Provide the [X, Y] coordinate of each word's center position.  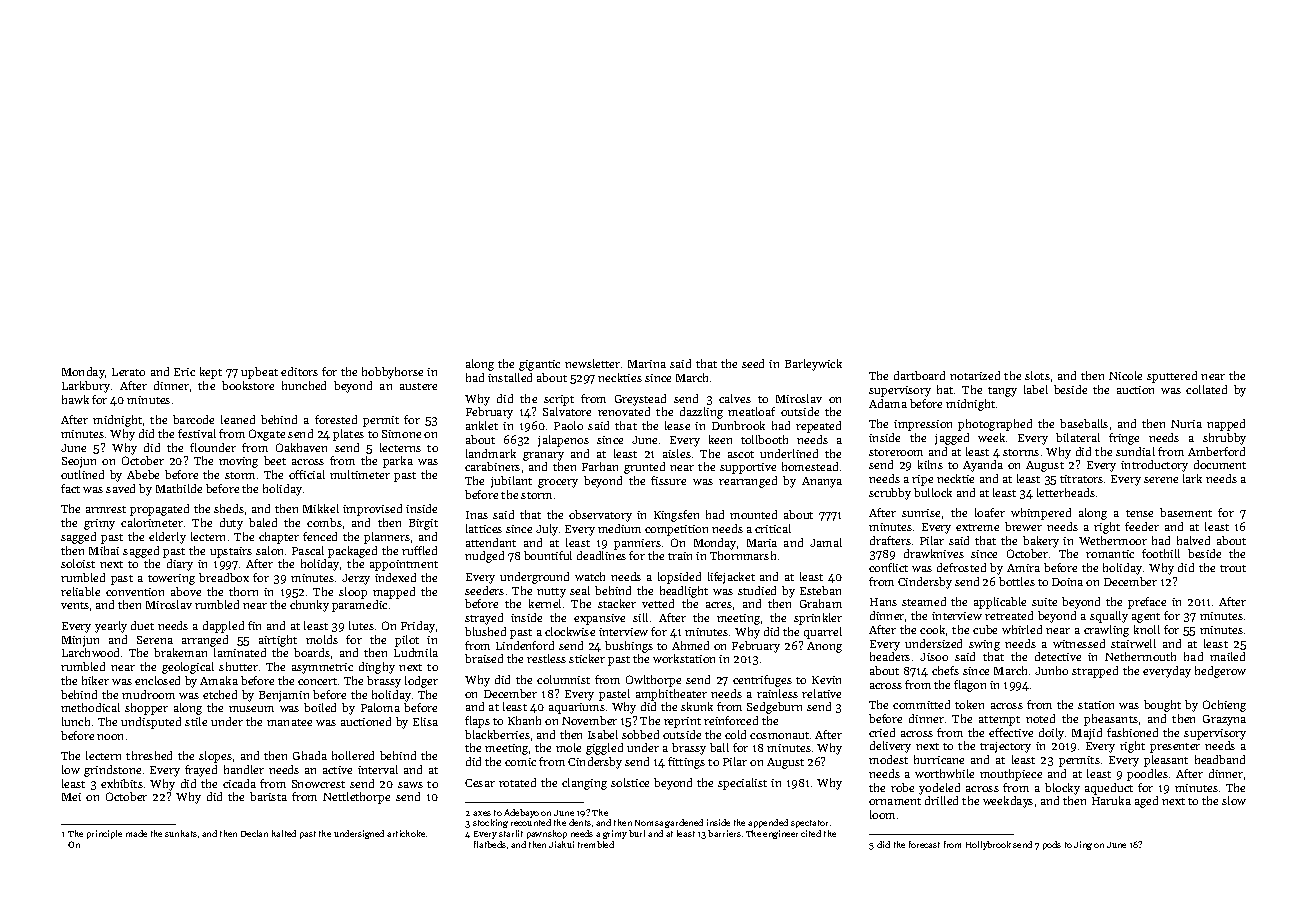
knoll [1147, 629]
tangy [1002, 392]
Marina [647, 364]
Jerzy [356, 579]
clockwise [570, 631]
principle [104, 834]
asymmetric [322, 668]
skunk [697, 706]
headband [1220, 759]
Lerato [128, 372]
